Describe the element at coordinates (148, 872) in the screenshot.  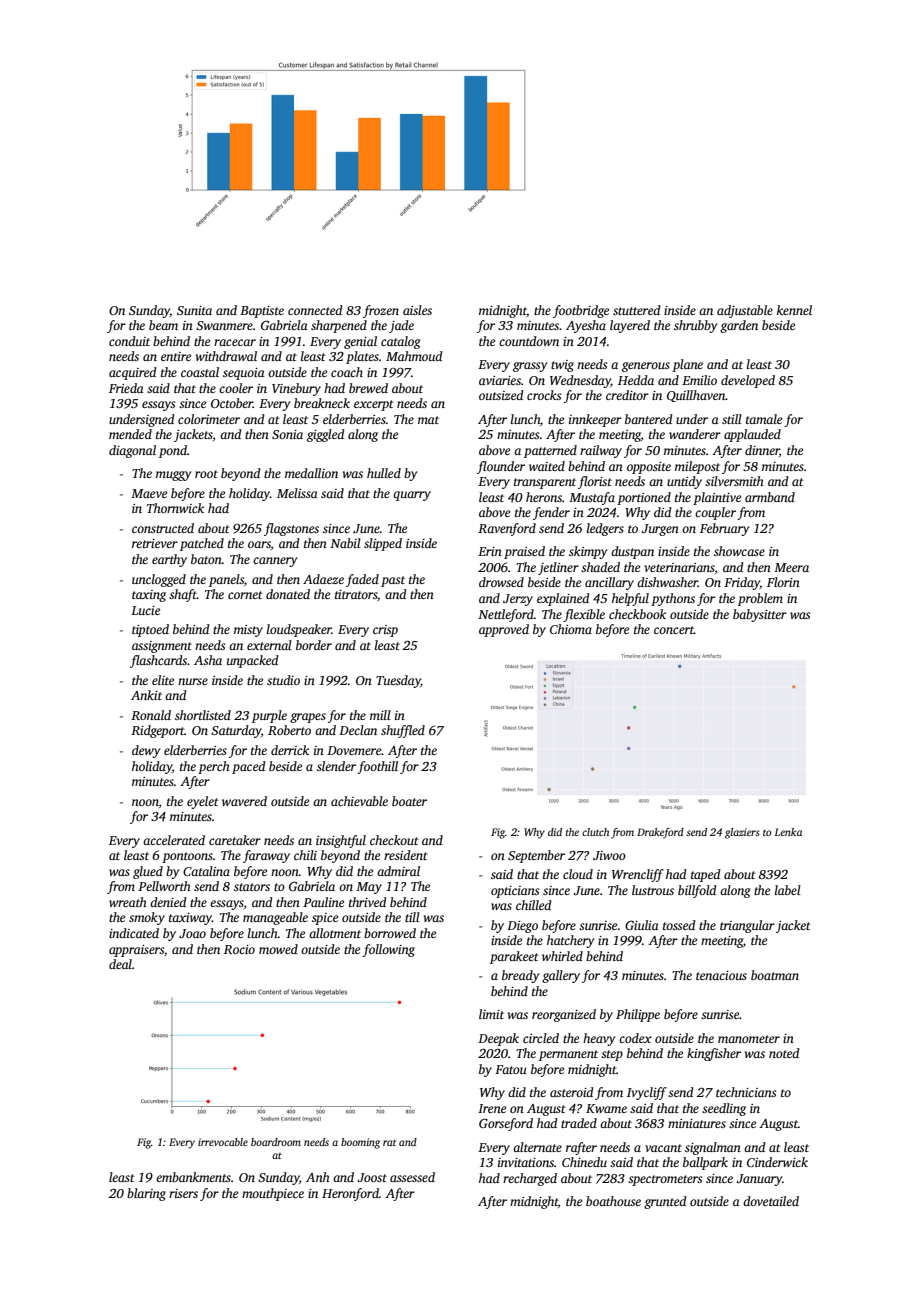
I see `glued` at that location.
